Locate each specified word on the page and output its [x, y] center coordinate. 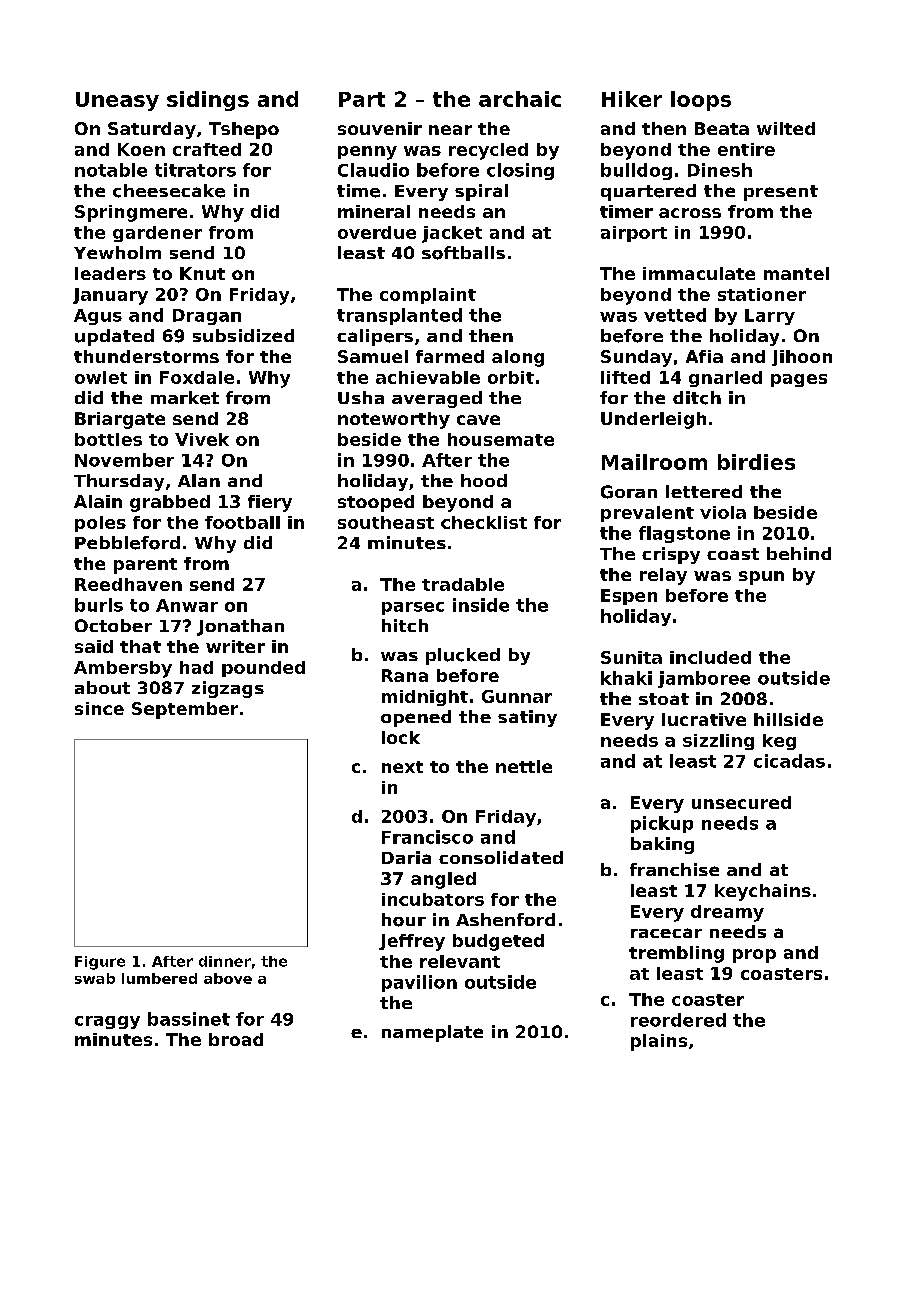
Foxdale [197, 377]
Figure [100, 963]
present [781, 193]
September [185, 710]
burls [99, 605]
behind [799, 553]
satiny [527, 718]
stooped [376, 503]
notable [111, 170]
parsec [413, 608]
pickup [662, 824]
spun [761, 578]
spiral [481, 192]
